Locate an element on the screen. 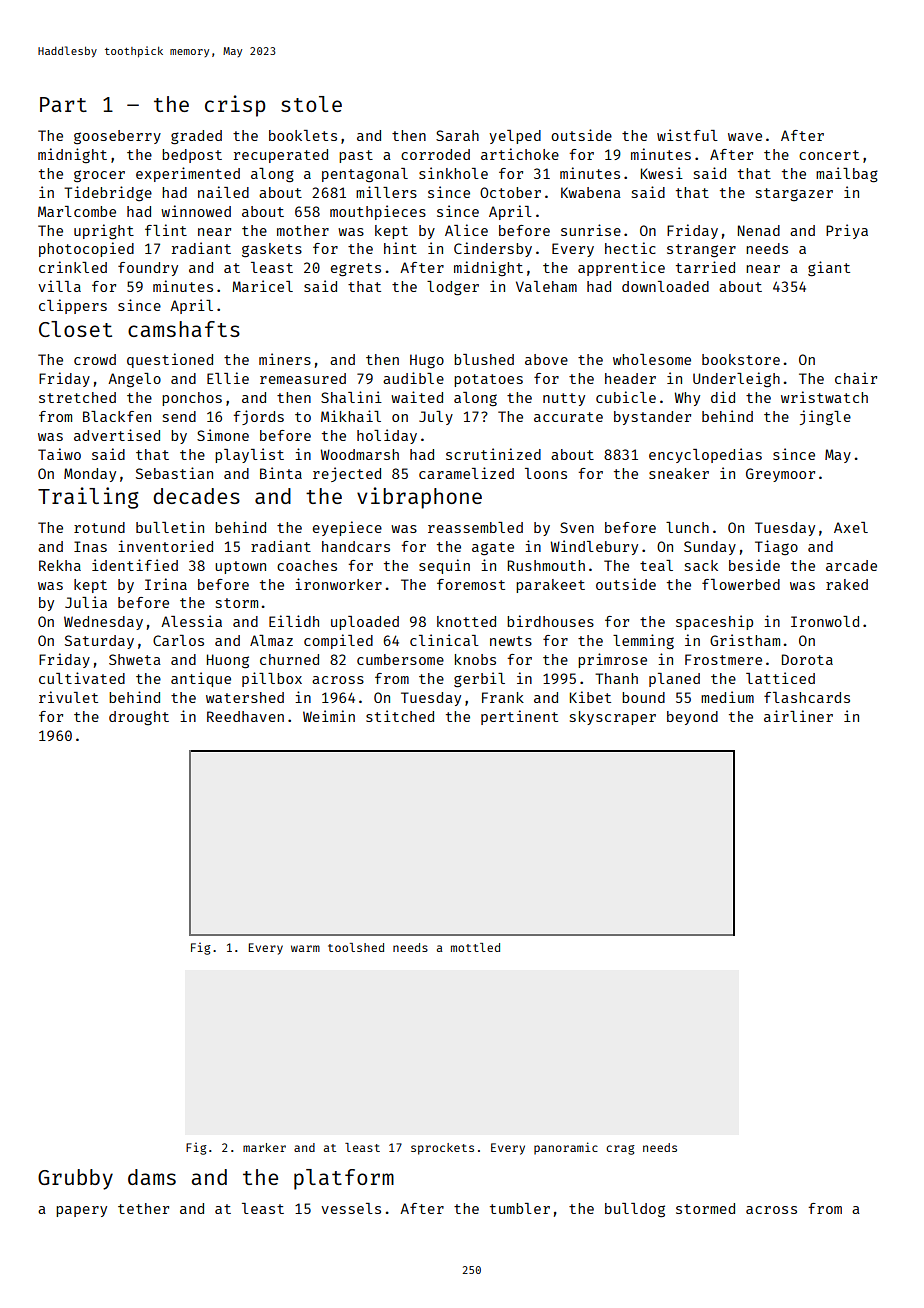 This screenshot has width=924, height=1308. Reedhaven is located at coordinates (245, 716).
